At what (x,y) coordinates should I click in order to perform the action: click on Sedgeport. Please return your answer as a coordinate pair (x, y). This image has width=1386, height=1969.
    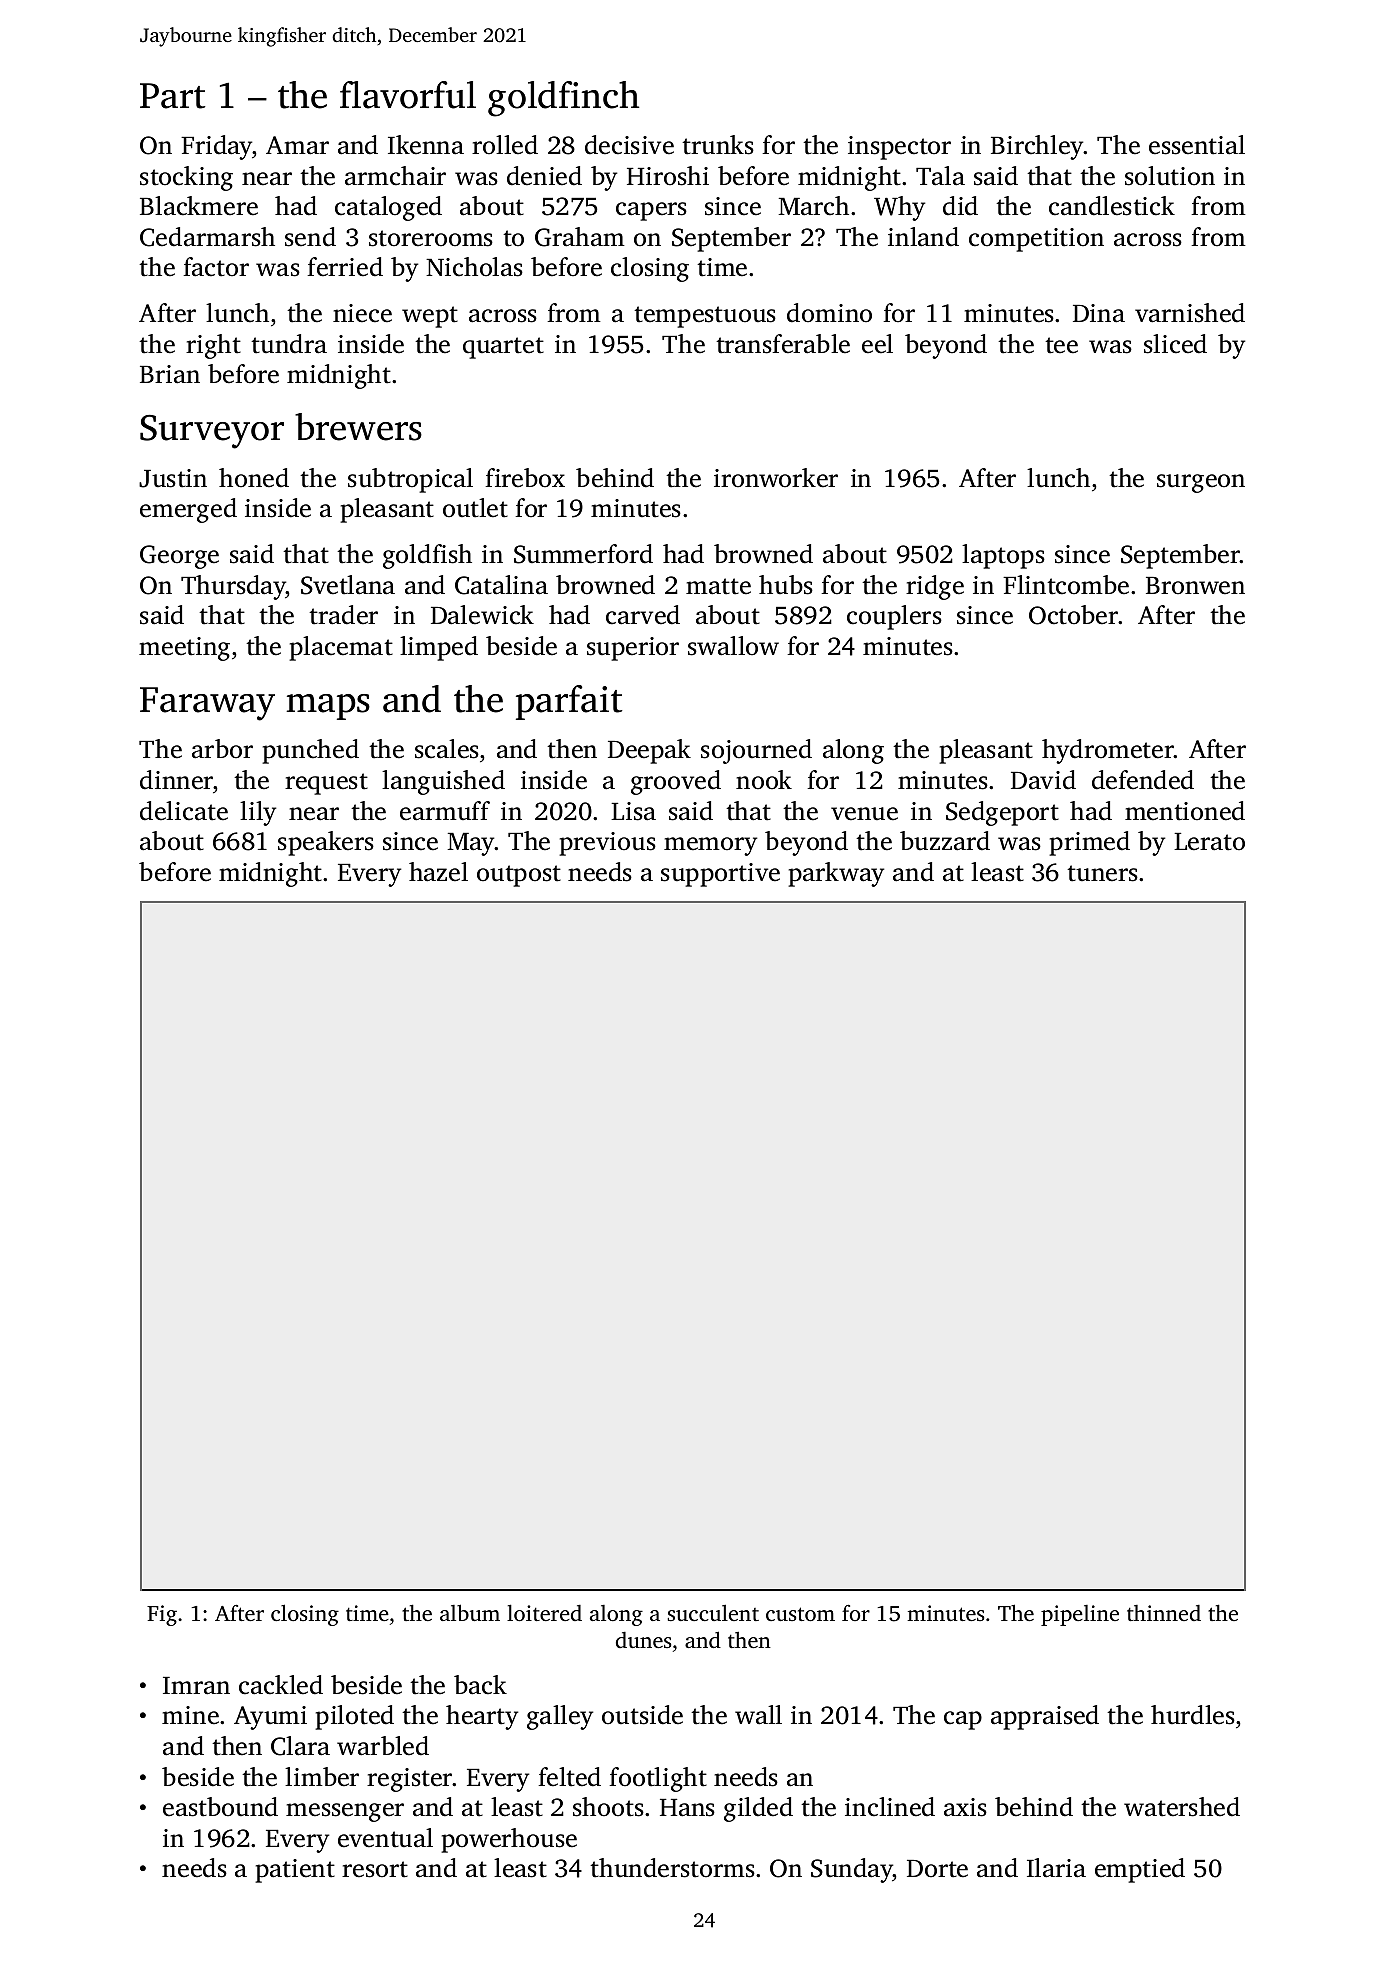
    Looking at the image, I should click on (1002, 813).
